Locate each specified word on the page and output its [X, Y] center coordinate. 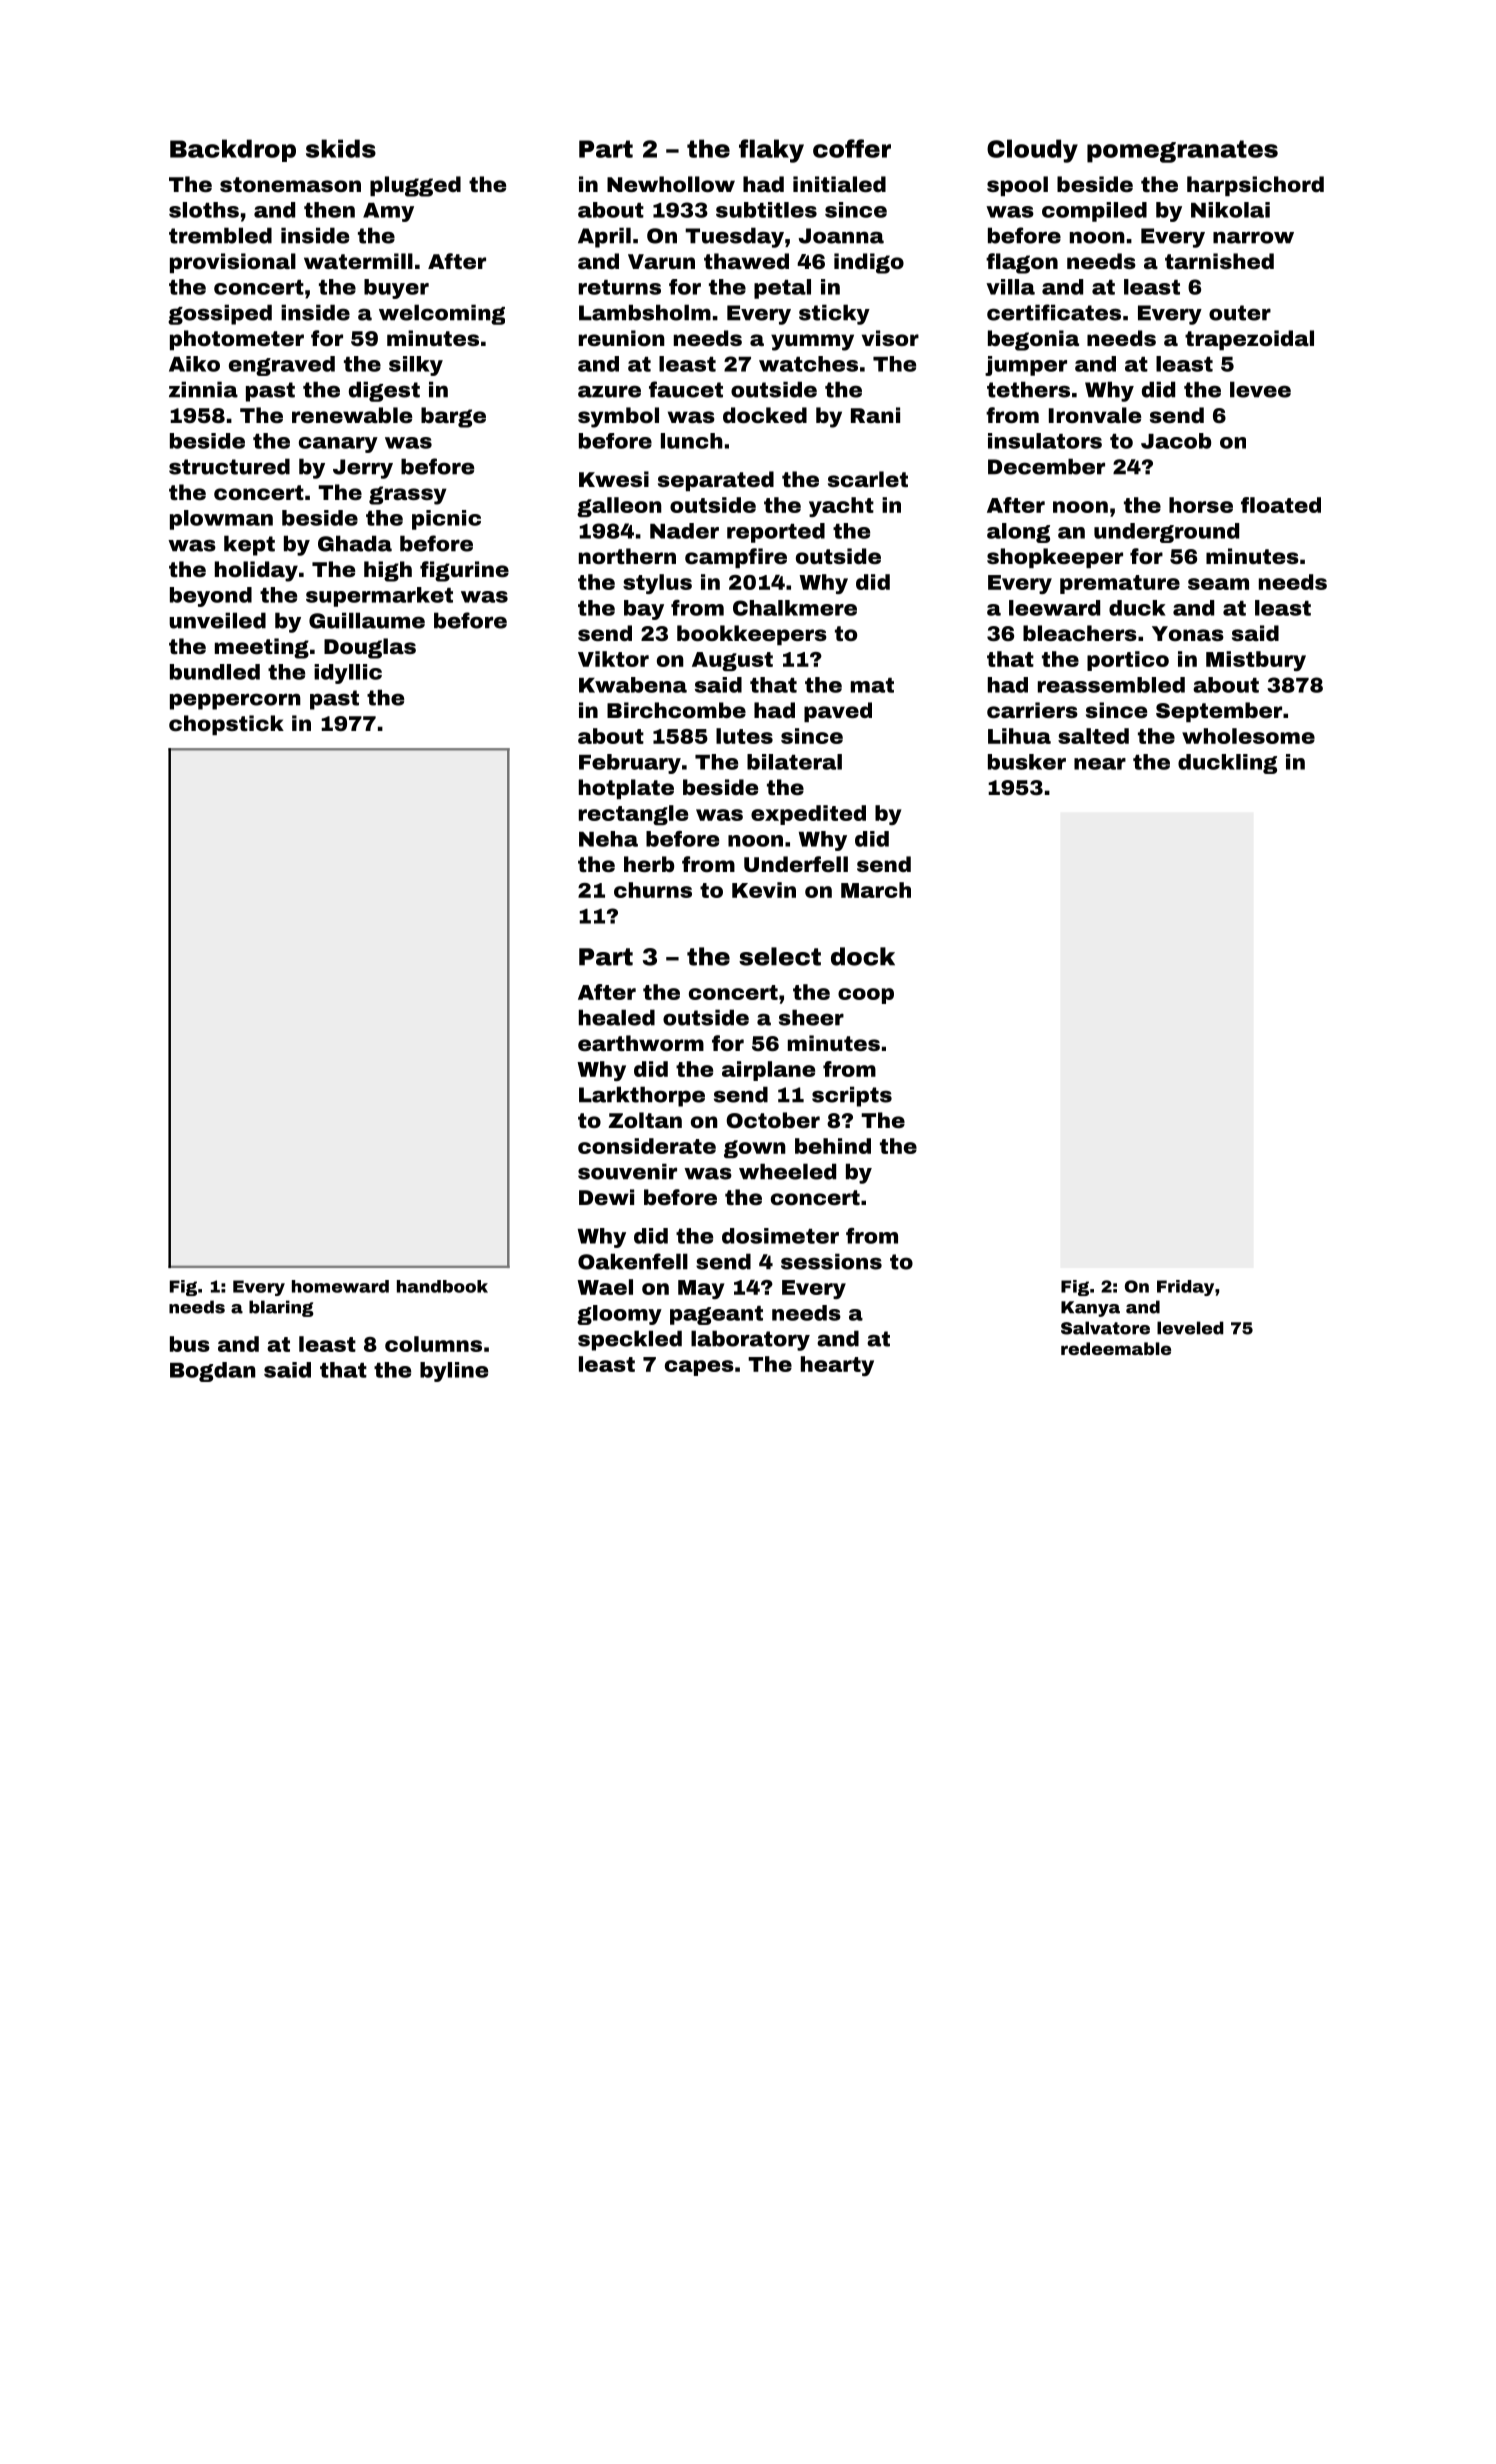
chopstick [226, 725]
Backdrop [233, 150]
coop [866, 996]
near [1100, 764]
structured [229, 466]
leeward [1054, 608]
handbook [442, 1286]
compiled [1094, 212]
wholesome [1248, 736]
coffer [852, 148]
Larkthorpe [642, 1096]
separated [716, 481]
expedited [808, 815]
